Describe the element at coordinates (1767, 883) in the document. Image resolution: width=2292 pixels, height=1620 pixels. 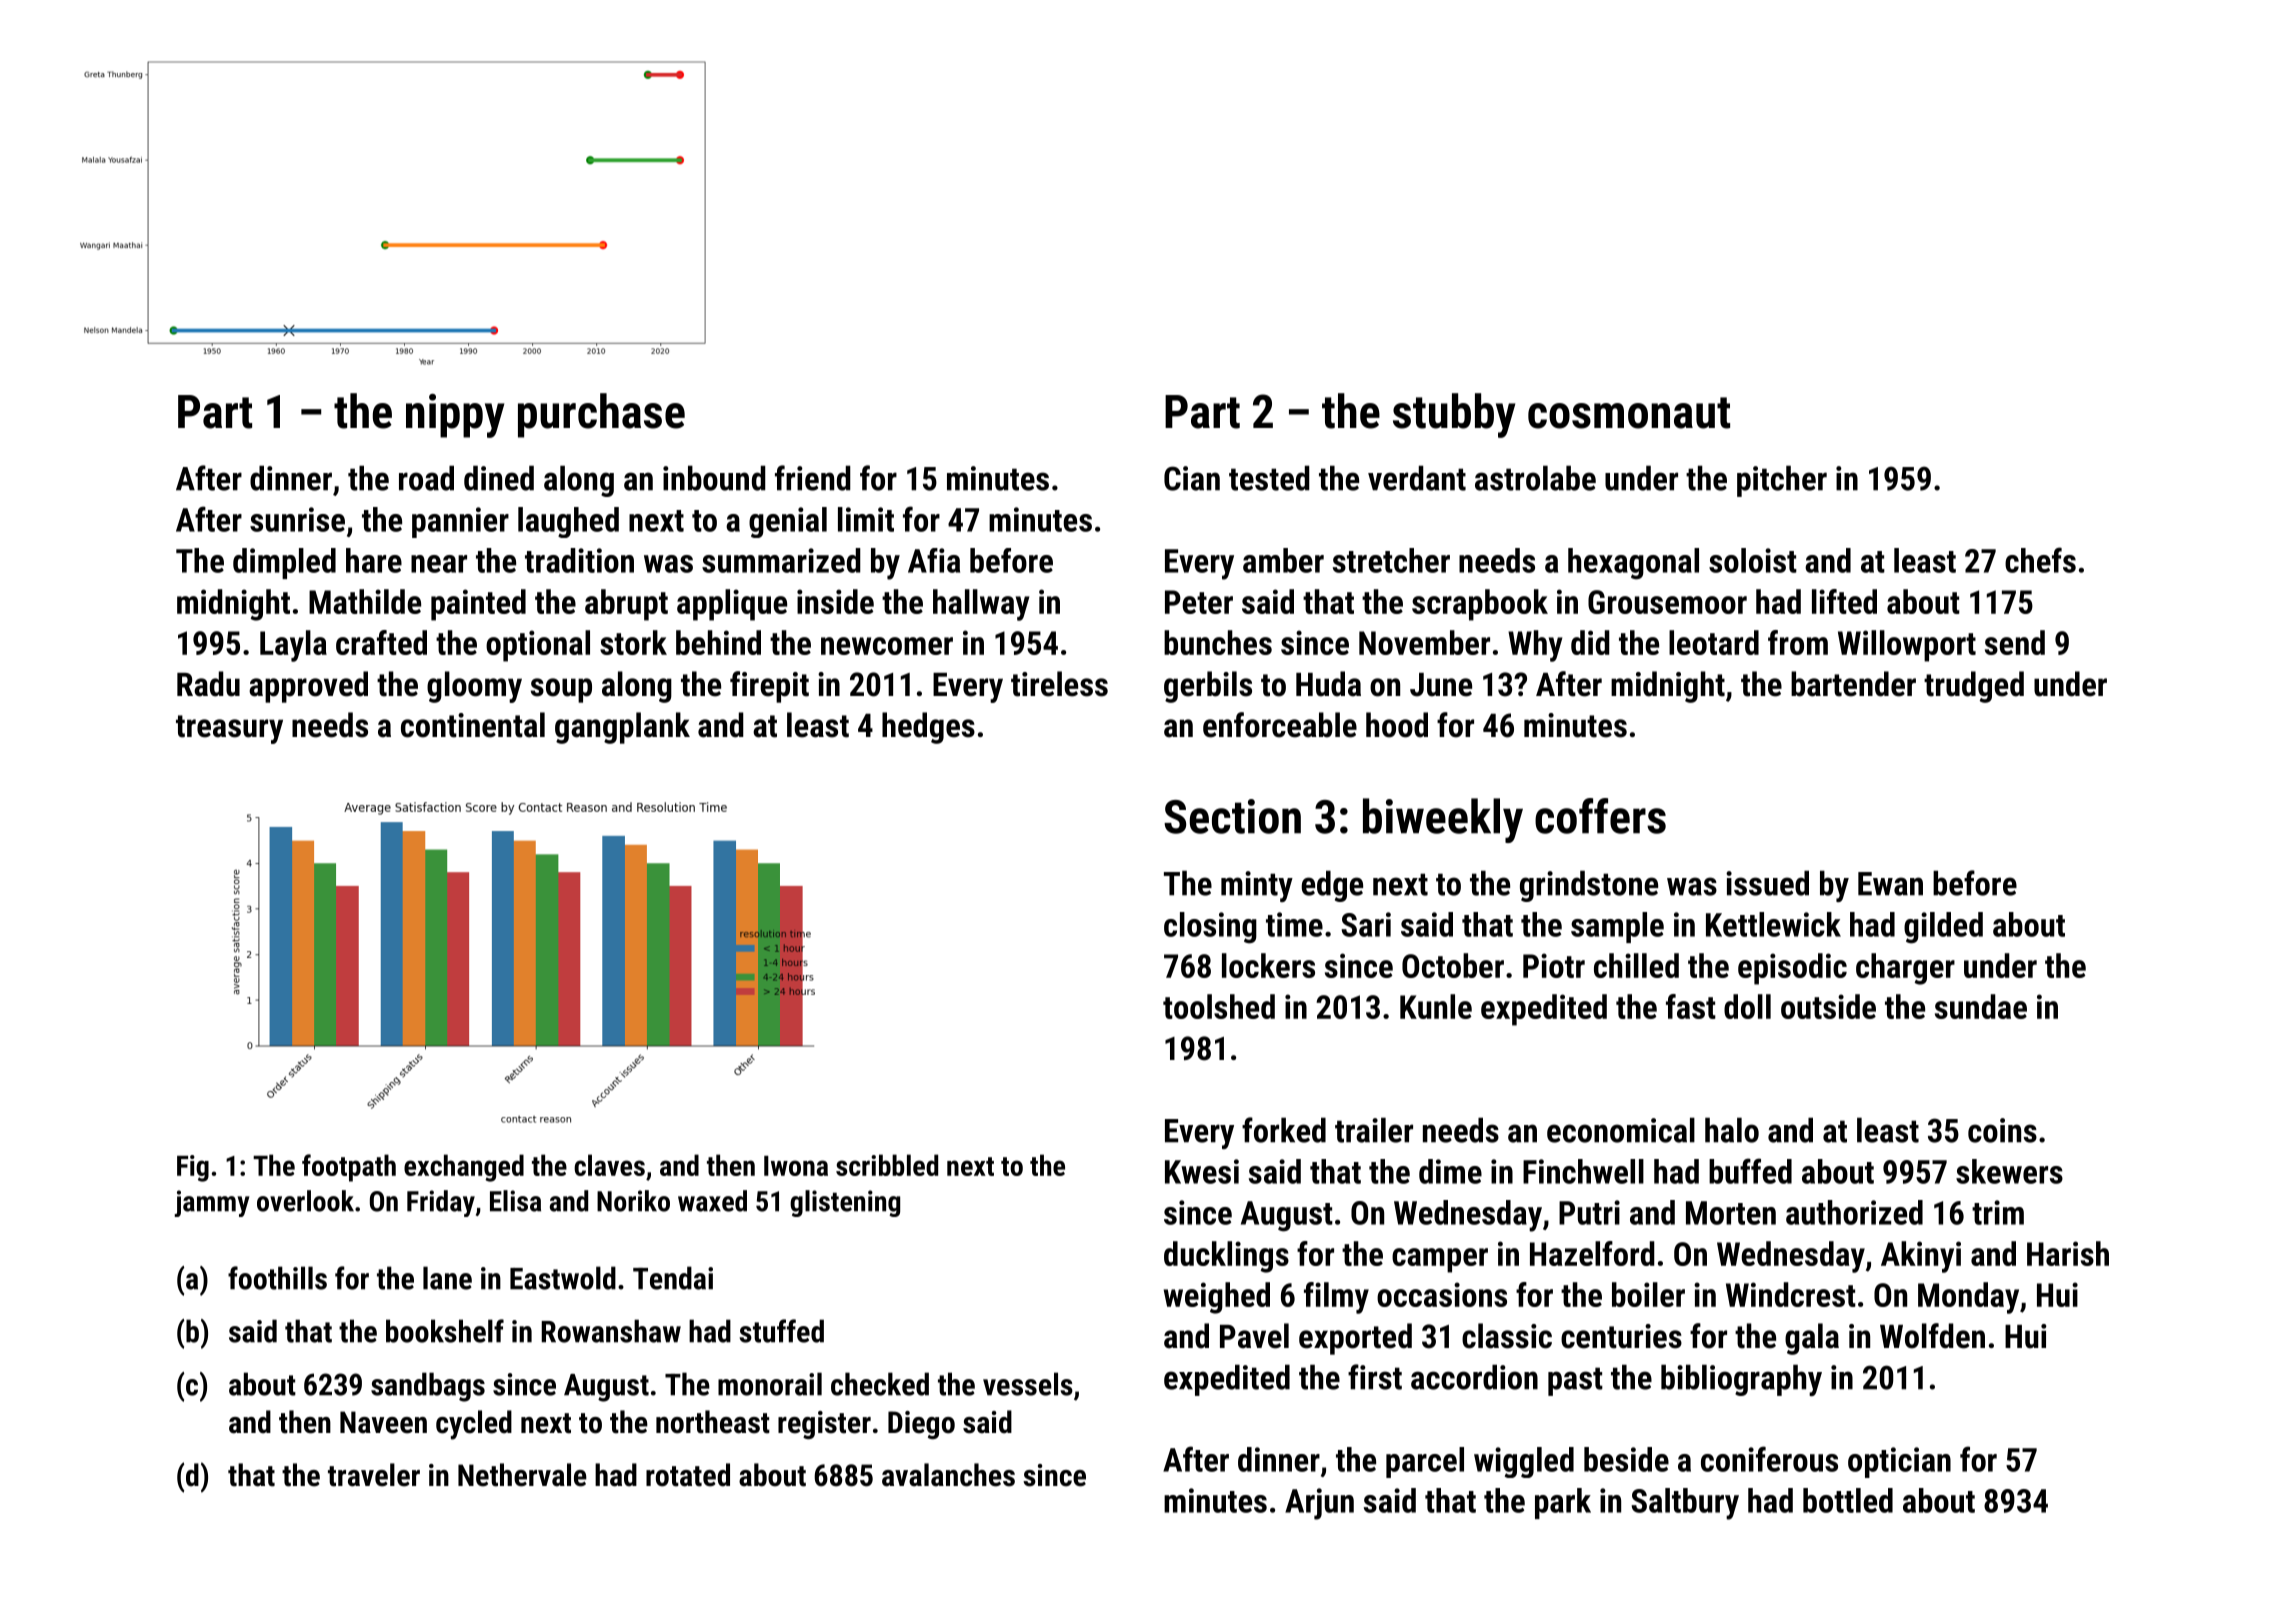
I see `issued` at that location.
